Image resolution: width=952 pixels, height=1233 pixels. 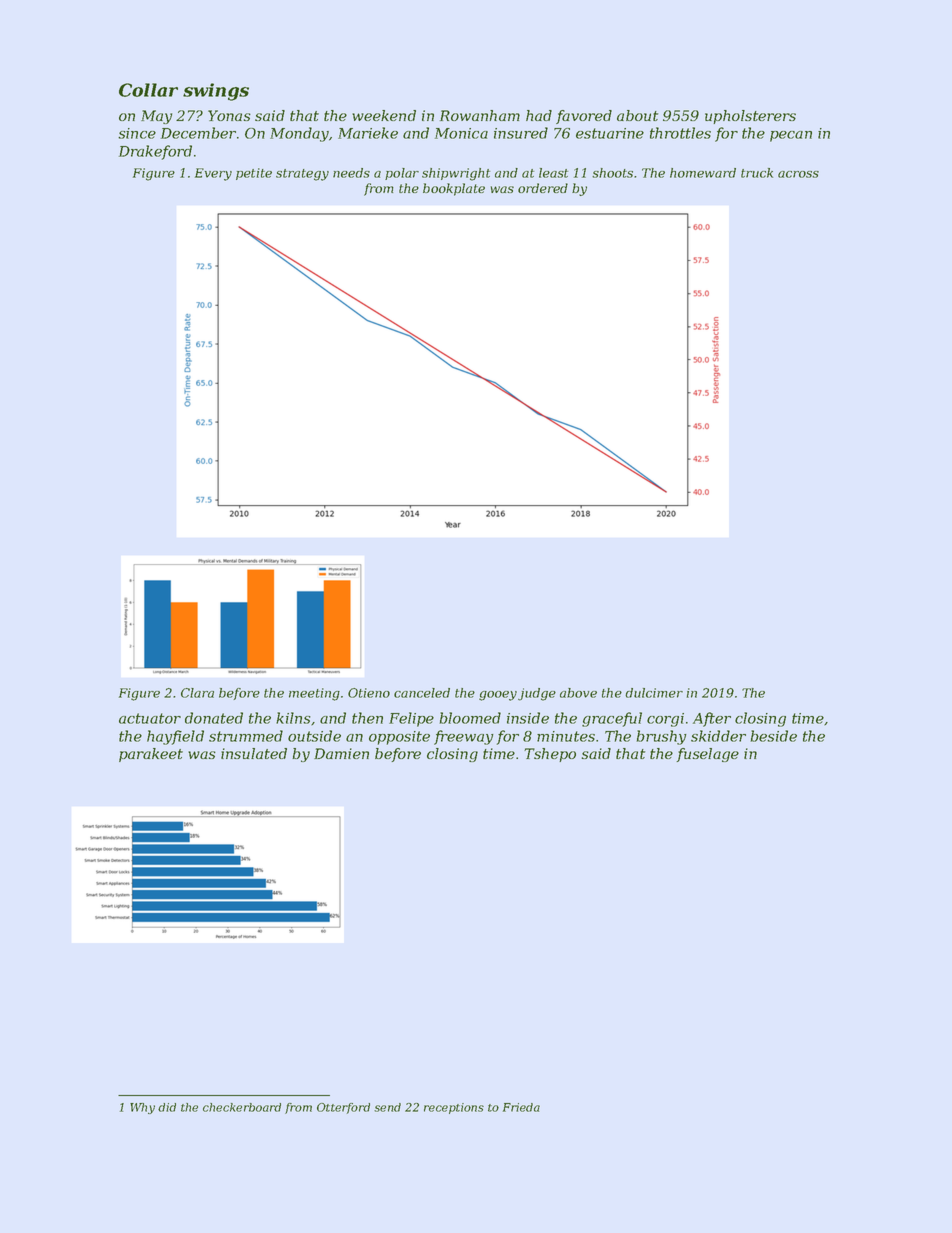 I want to click on Clara, so click(x=197, y=693).
